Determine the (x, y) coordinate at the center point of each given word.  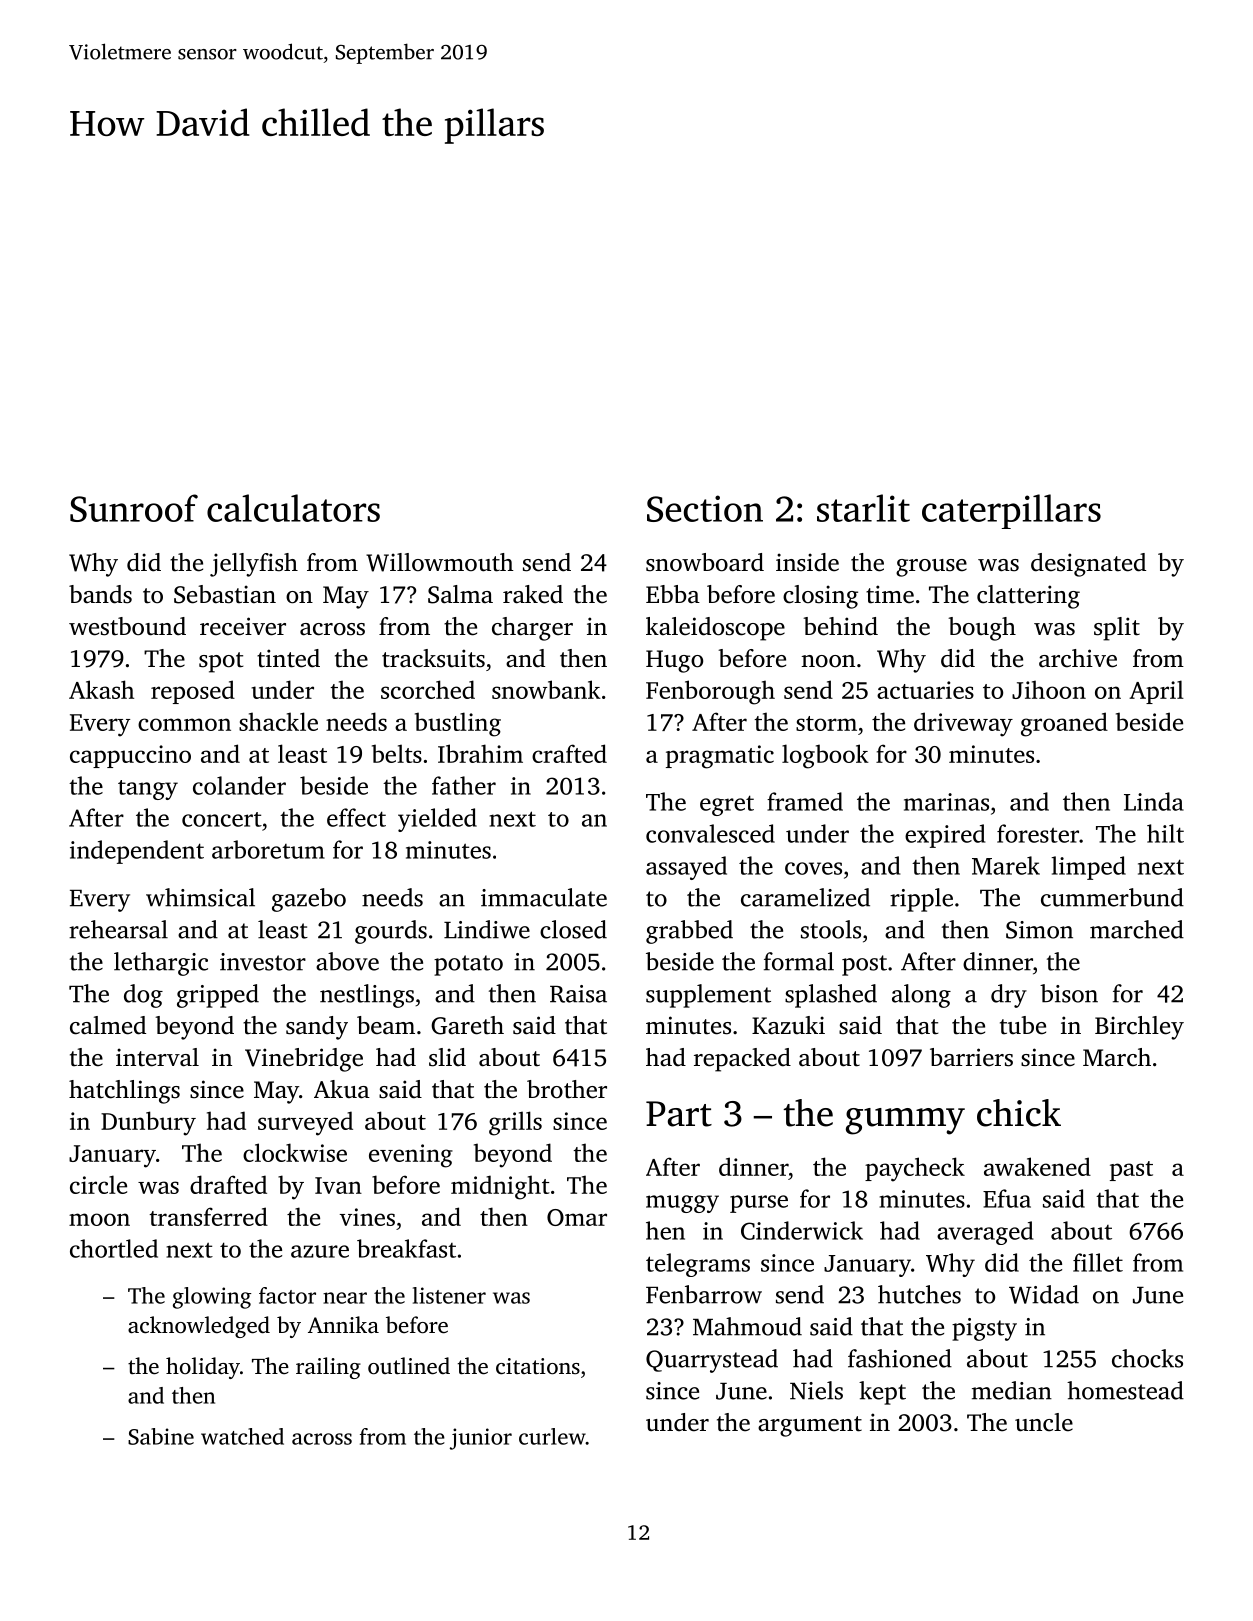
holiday (203, 1368)
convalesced (710, 833)
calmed (108, 1025)
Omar (577, 1217)
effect (356, 817)
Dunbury (148, 1123)
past (1131, 1171)
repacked (742, 1060)
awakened (1037, 1166)
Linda (1154, 801)
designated (1088, 565)
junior (481, 1439)
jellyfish (254, 565)
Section (705, 508)
